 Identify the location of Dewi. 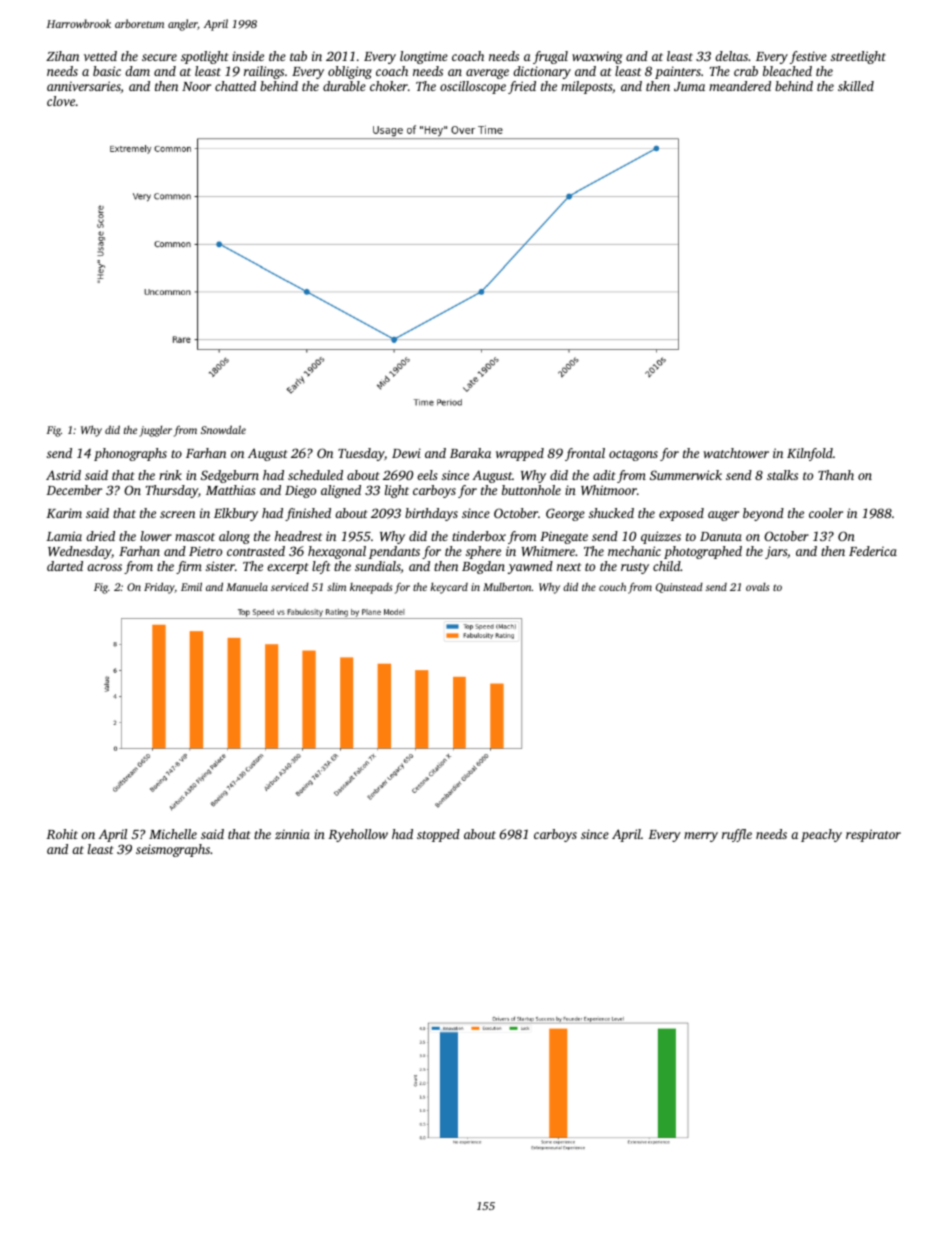
(406, 453).
